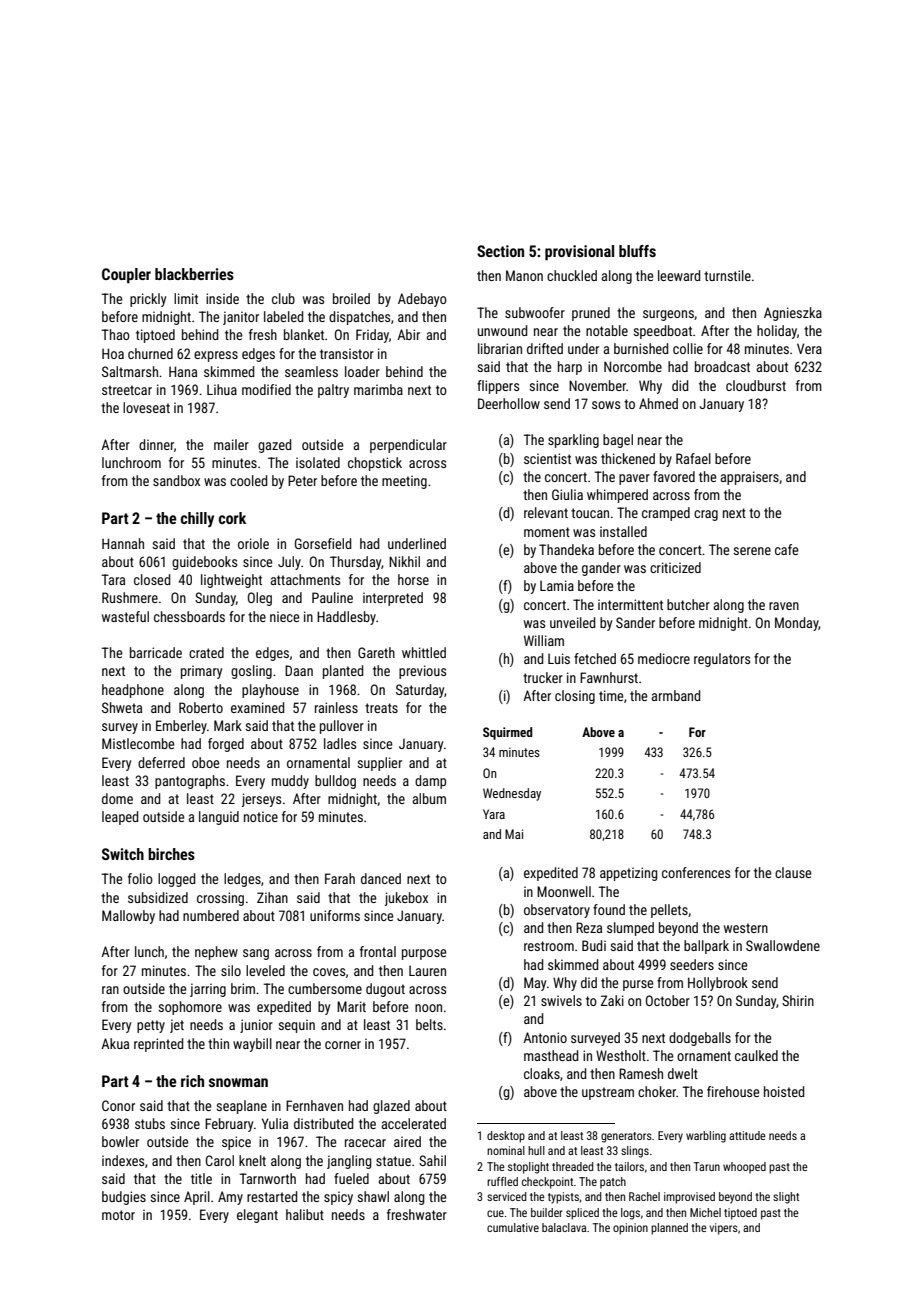 This screenshot has height=1308, width=924. Describe the element at coordinates (623, 531) in the screenshot. I see `installed` at that location.
